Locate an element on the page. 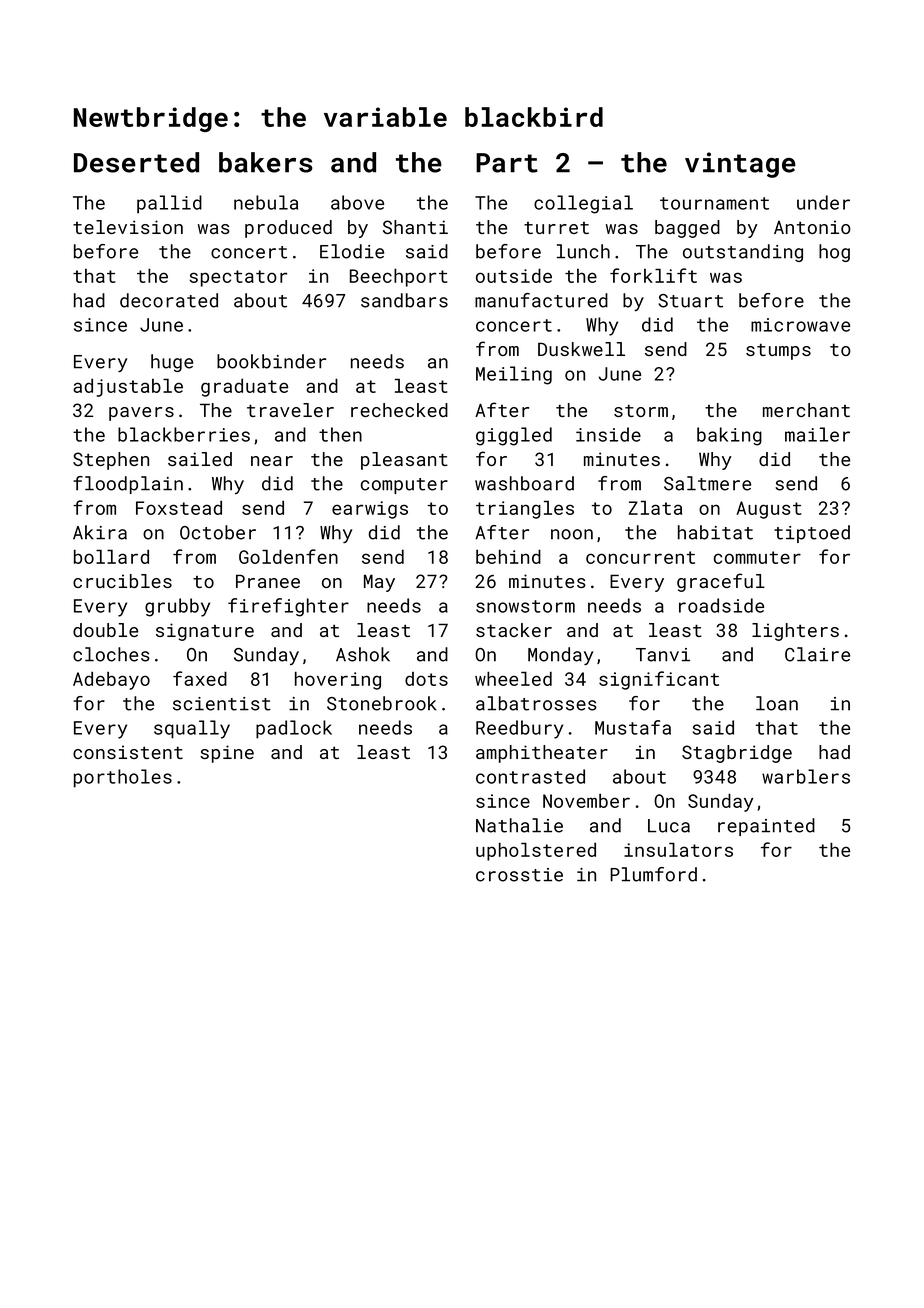 Image resolution: width=924 pixels, height=1308 pixels. Stonebrook is located at coordinates (382, 703).
